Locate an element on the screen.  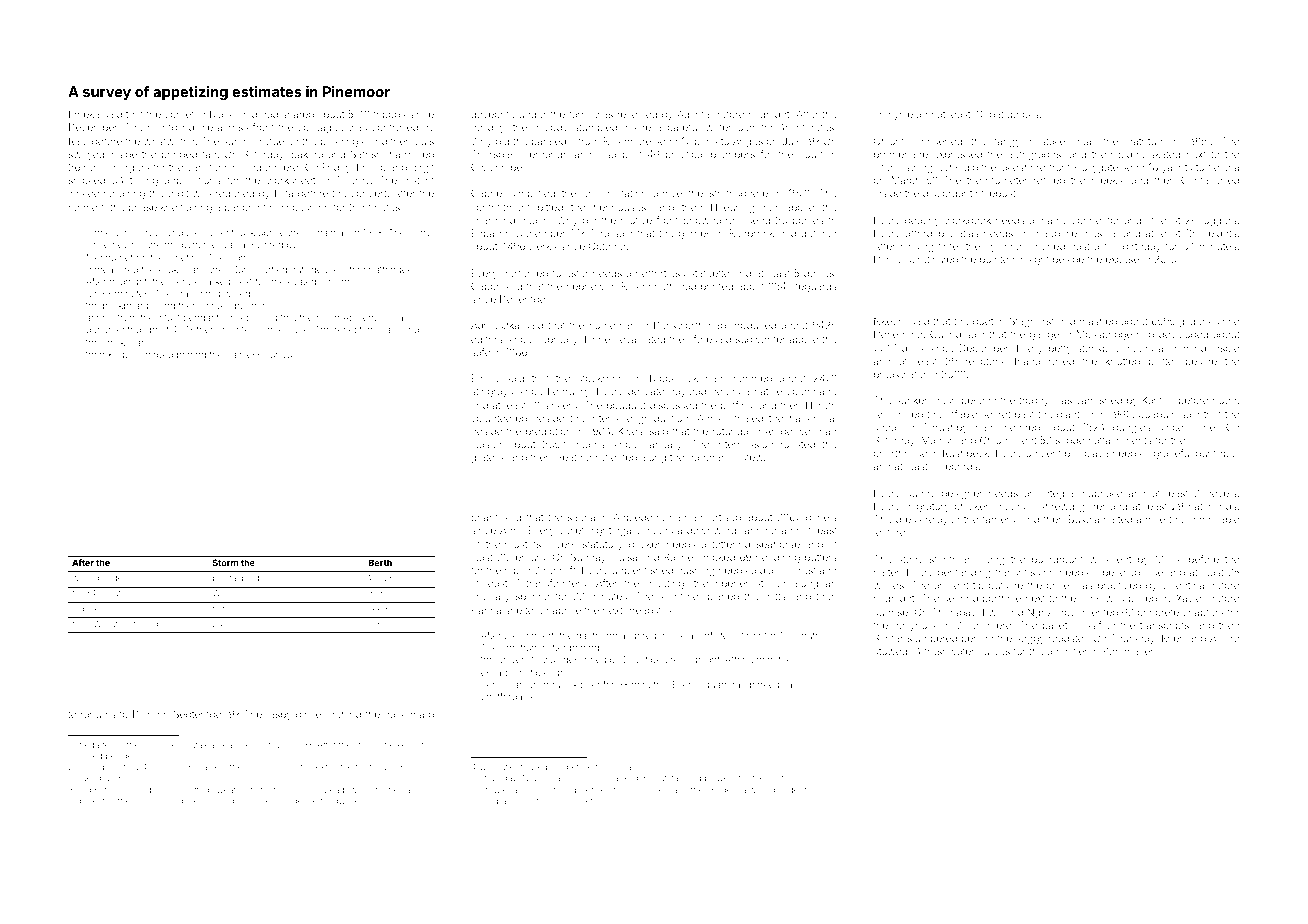
Meadowmont is located at coordinates (349, 789).
